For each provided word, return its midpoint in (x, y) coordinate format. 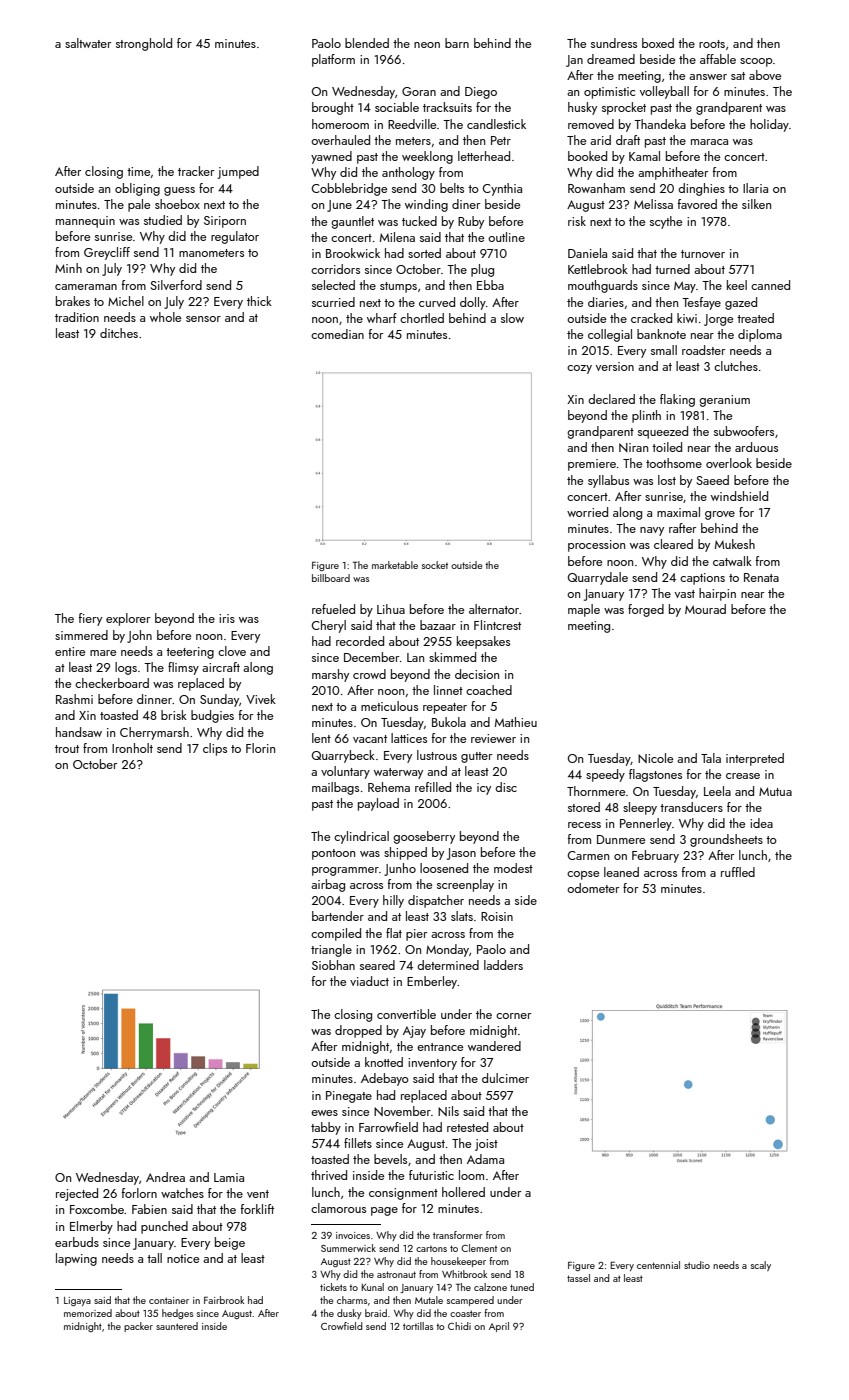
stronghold (144, 44)
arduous (756, 447)
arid (600, 140)
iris (227, 618)
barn (457, 43)
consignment (403, 1194)
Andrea (165, 1177)
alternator (494, 609)
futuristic (431, 1175)
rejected (77, 1194)
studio (697, 1265)
